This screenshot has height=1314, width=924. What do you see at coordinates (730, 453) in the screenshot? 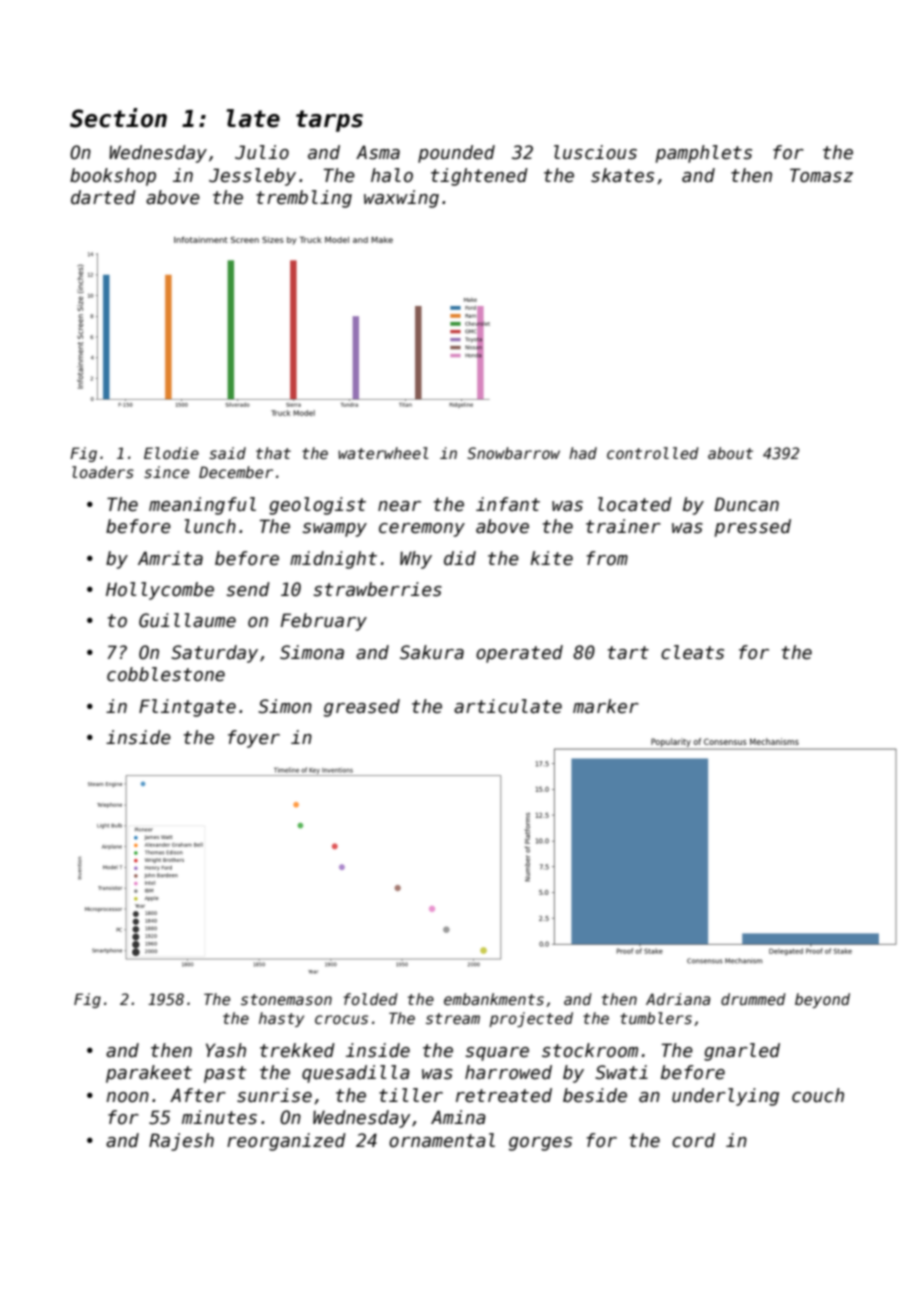
I see `about` at bounding box center [730, 453].
